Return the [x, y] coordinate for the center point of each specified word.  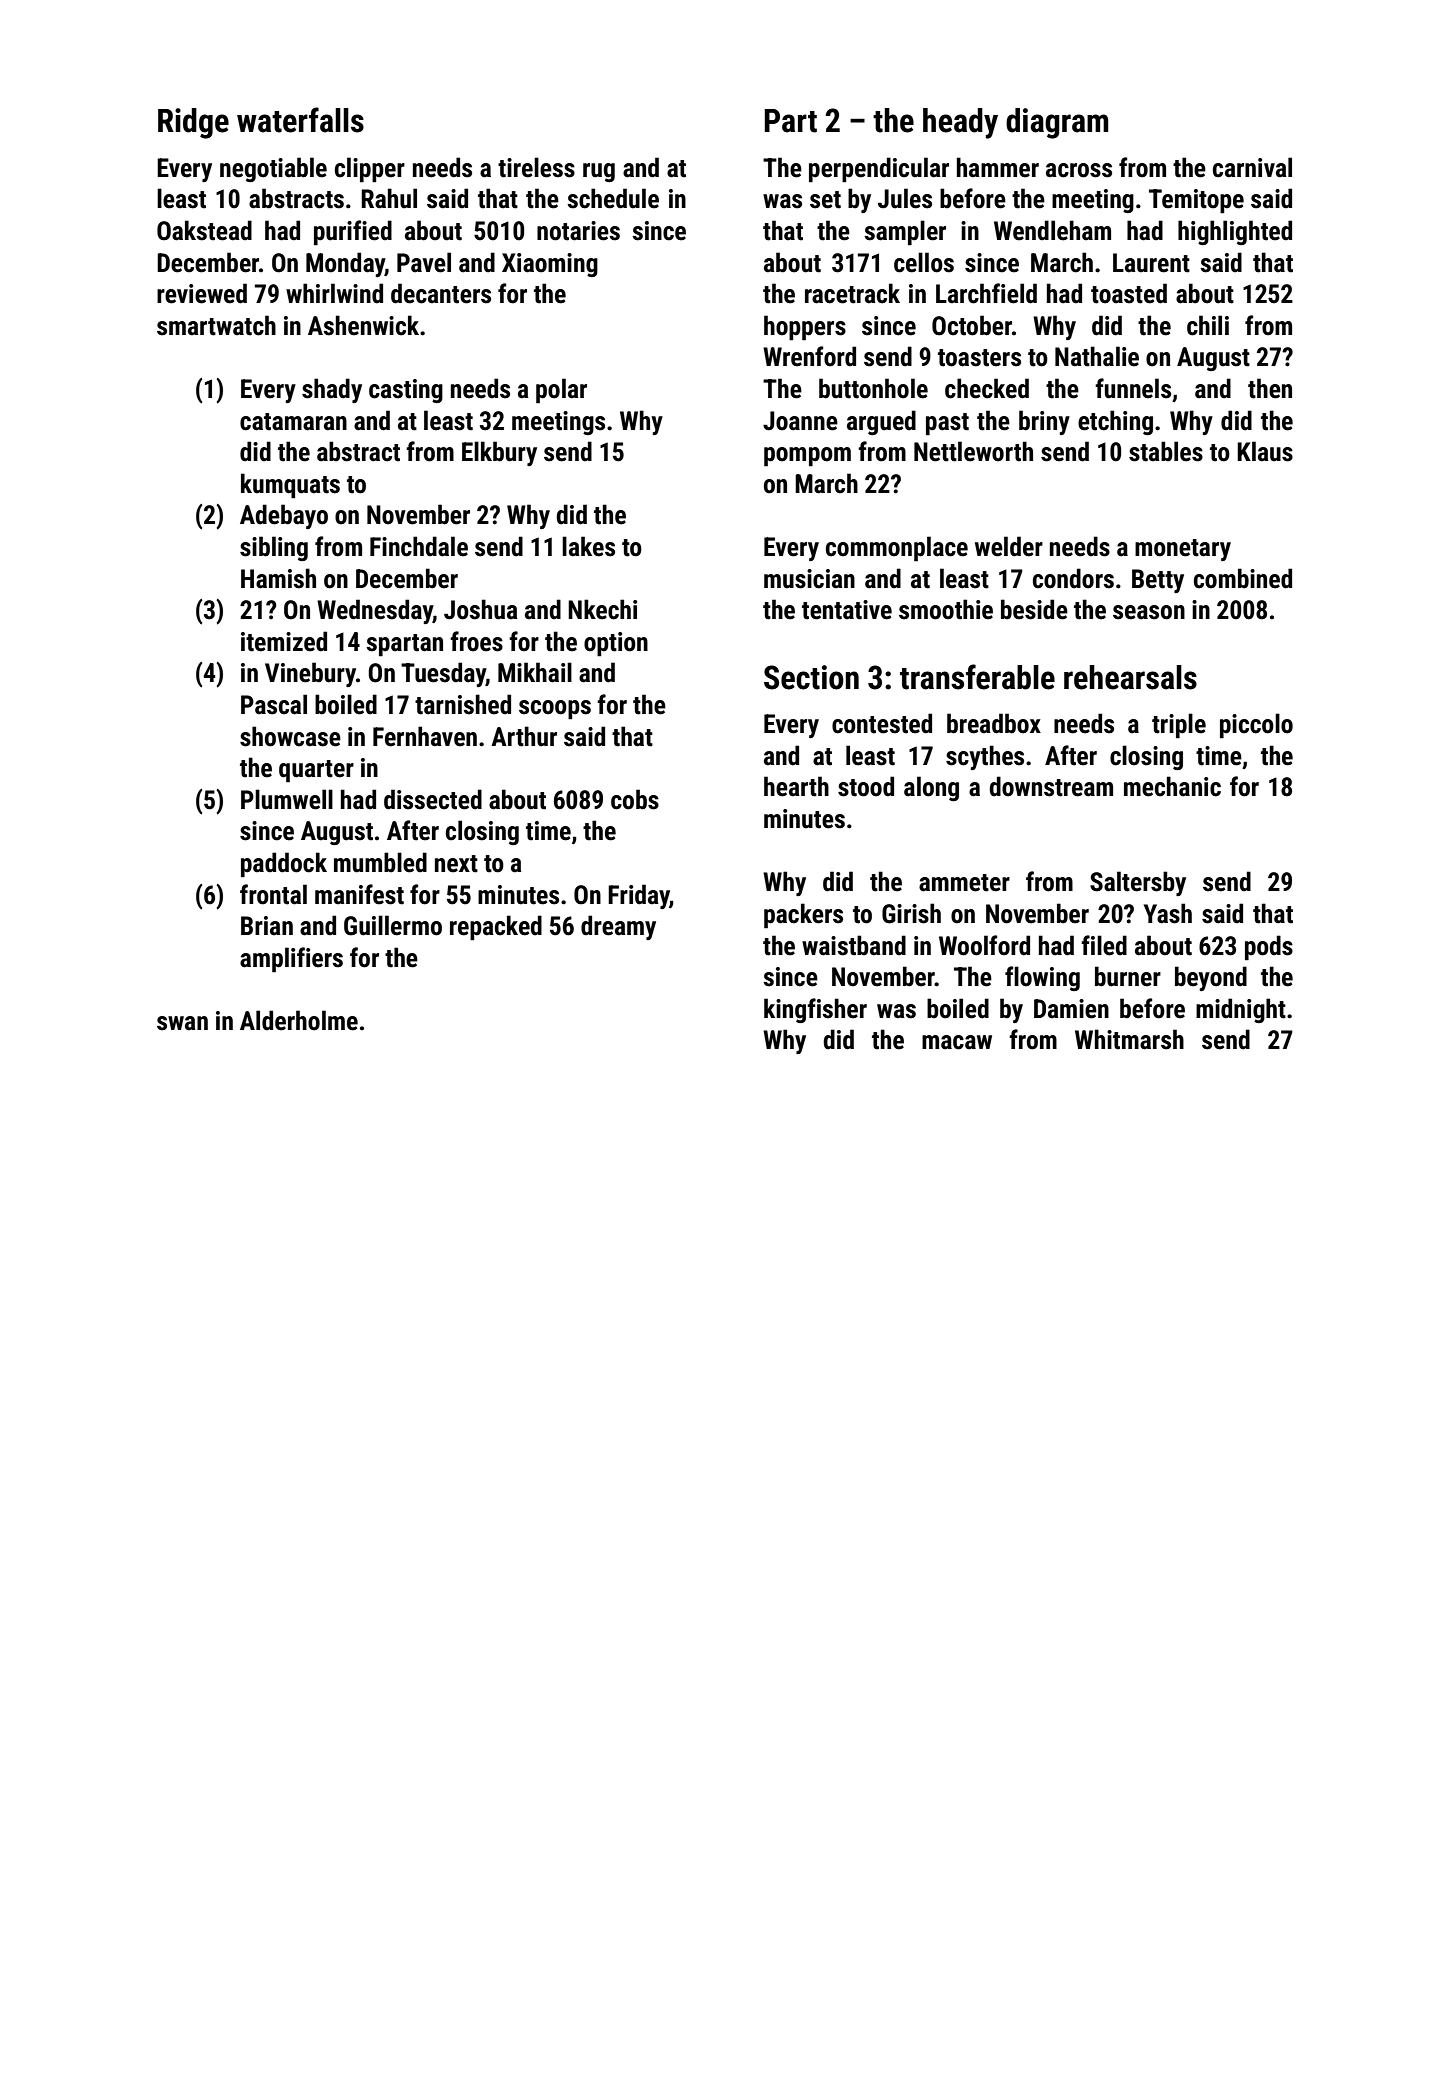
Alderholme [299, 1020]
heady [960, 123]
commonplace [897, 549]
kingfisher [815, 1010]
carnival [1252, 167]
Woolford [984, 945]
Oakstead [204, 230]
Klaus [1265, 451]
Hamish [278, 578]
